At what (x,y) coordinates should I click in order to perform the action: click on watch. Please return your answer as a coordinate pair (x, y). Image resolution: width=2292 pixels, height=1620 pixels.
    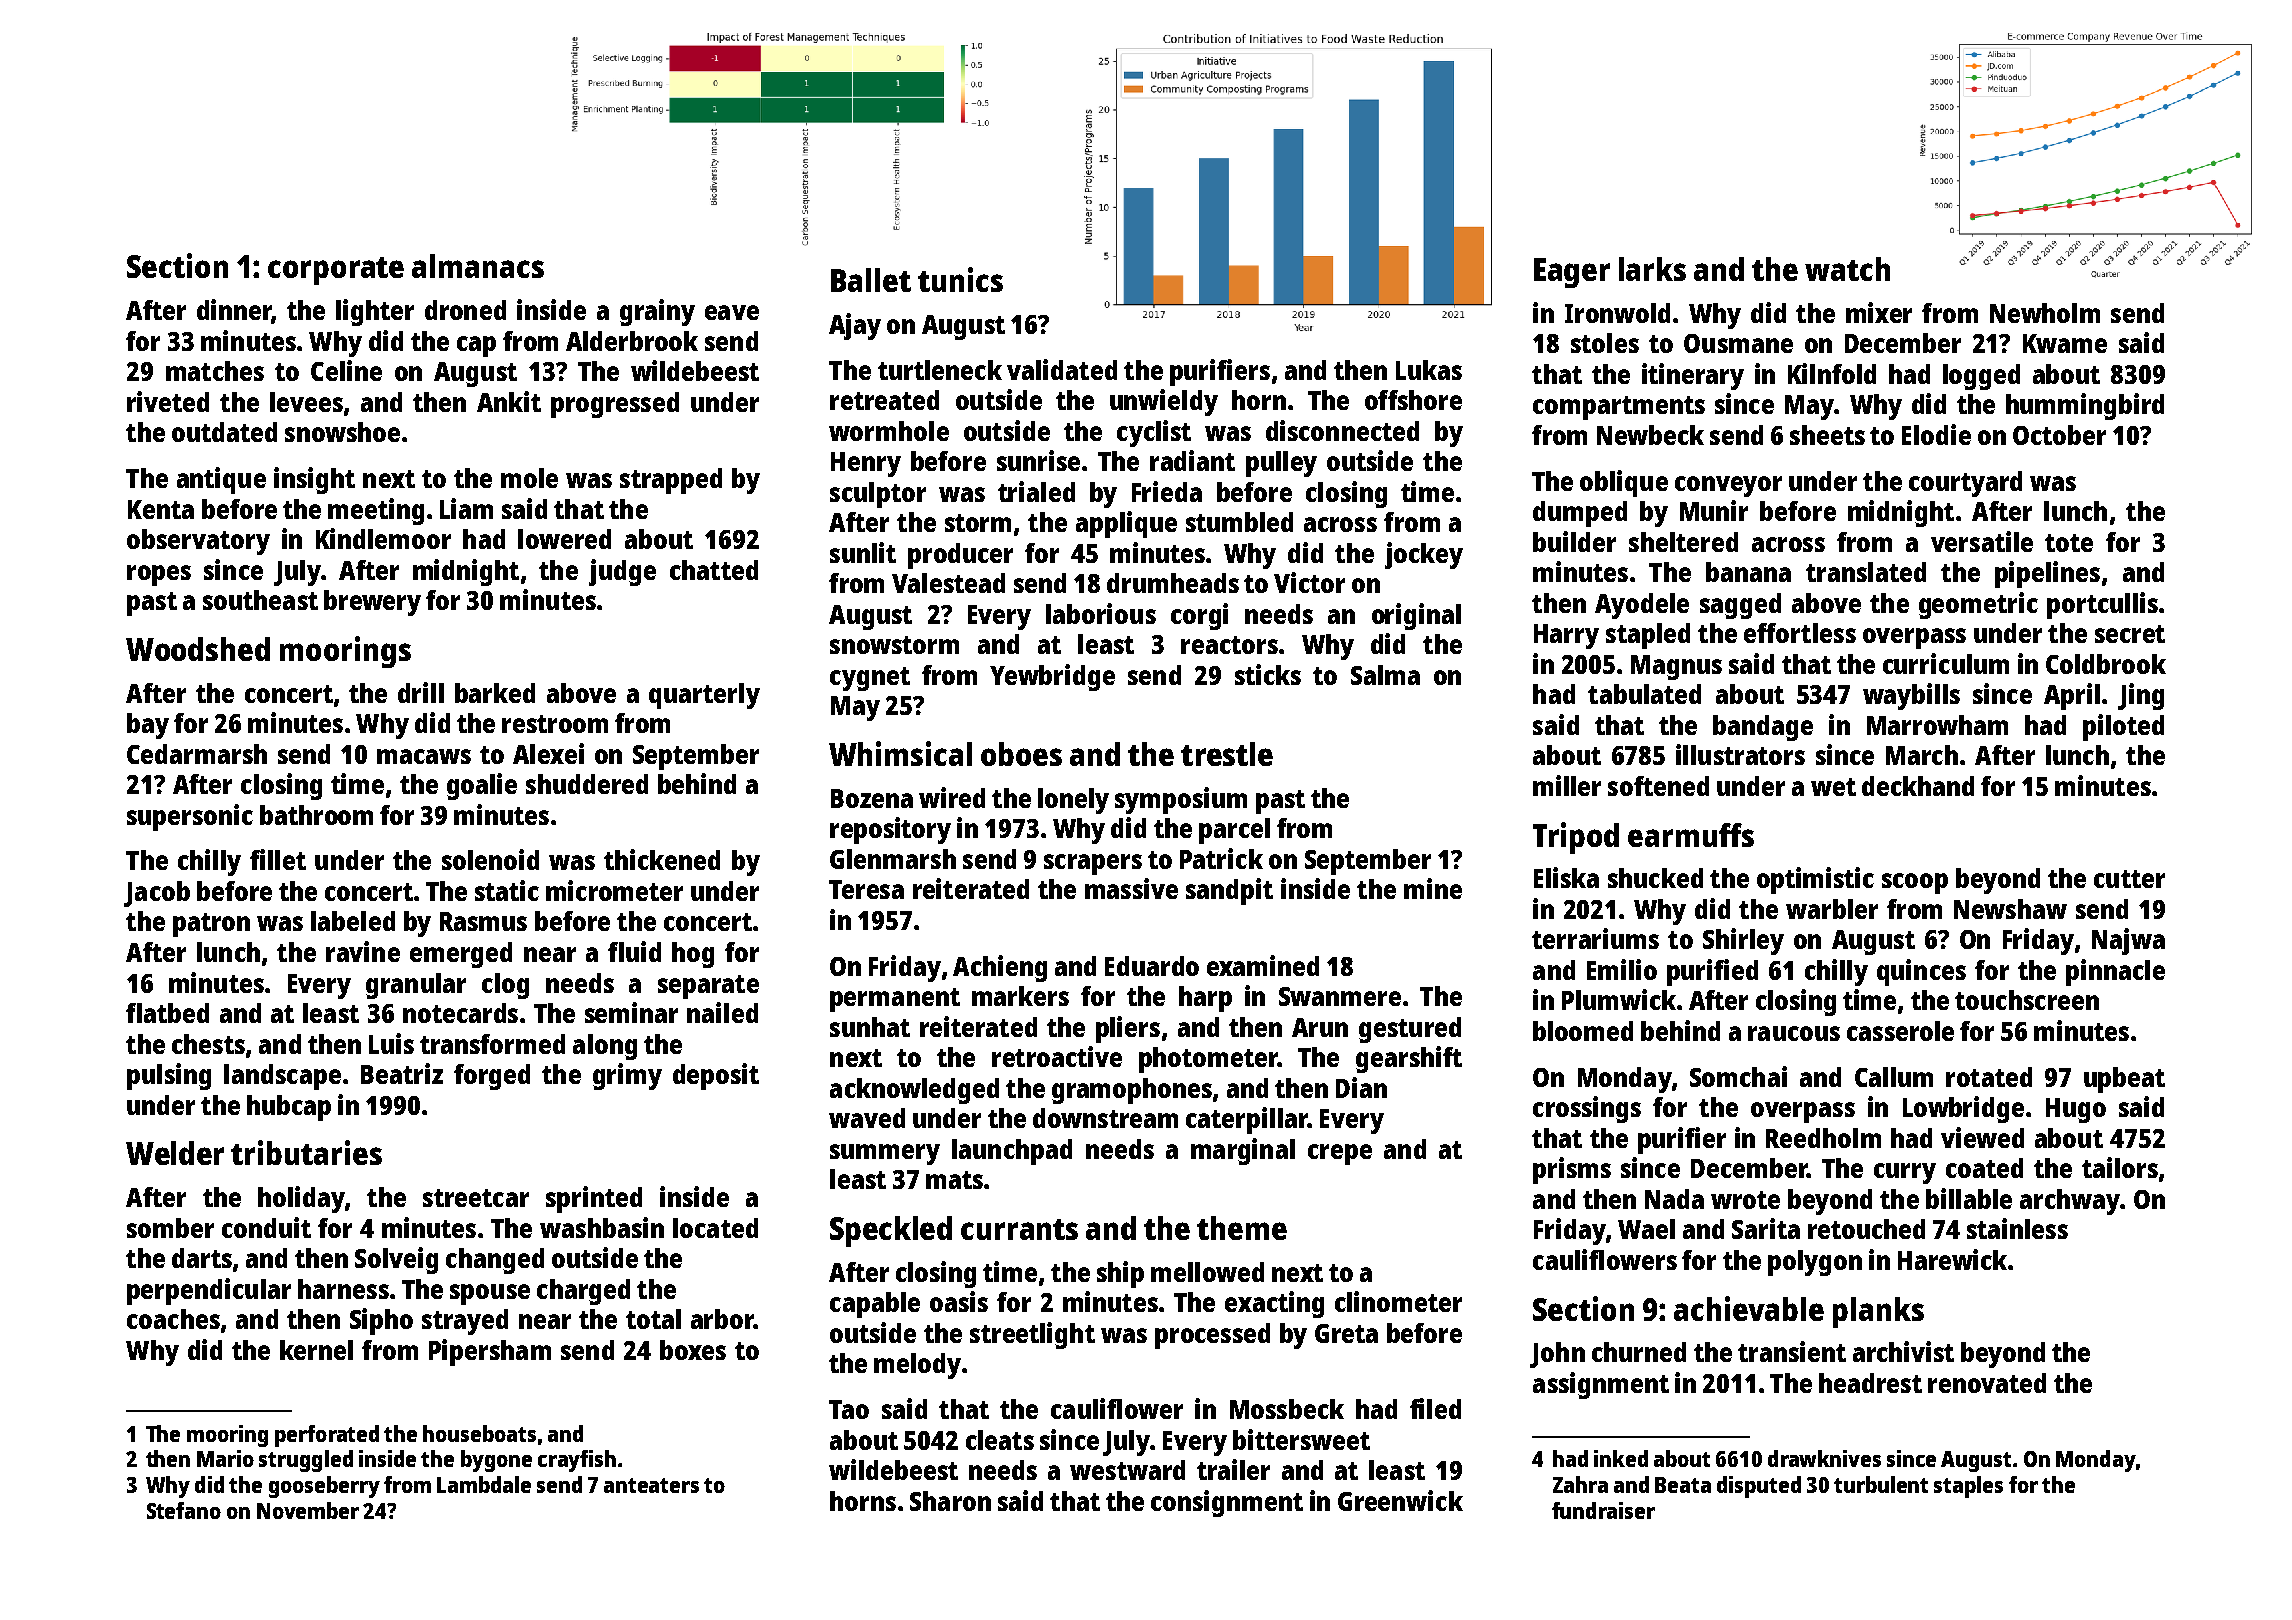
    Looking at the image, I should click on (1847, 269).
